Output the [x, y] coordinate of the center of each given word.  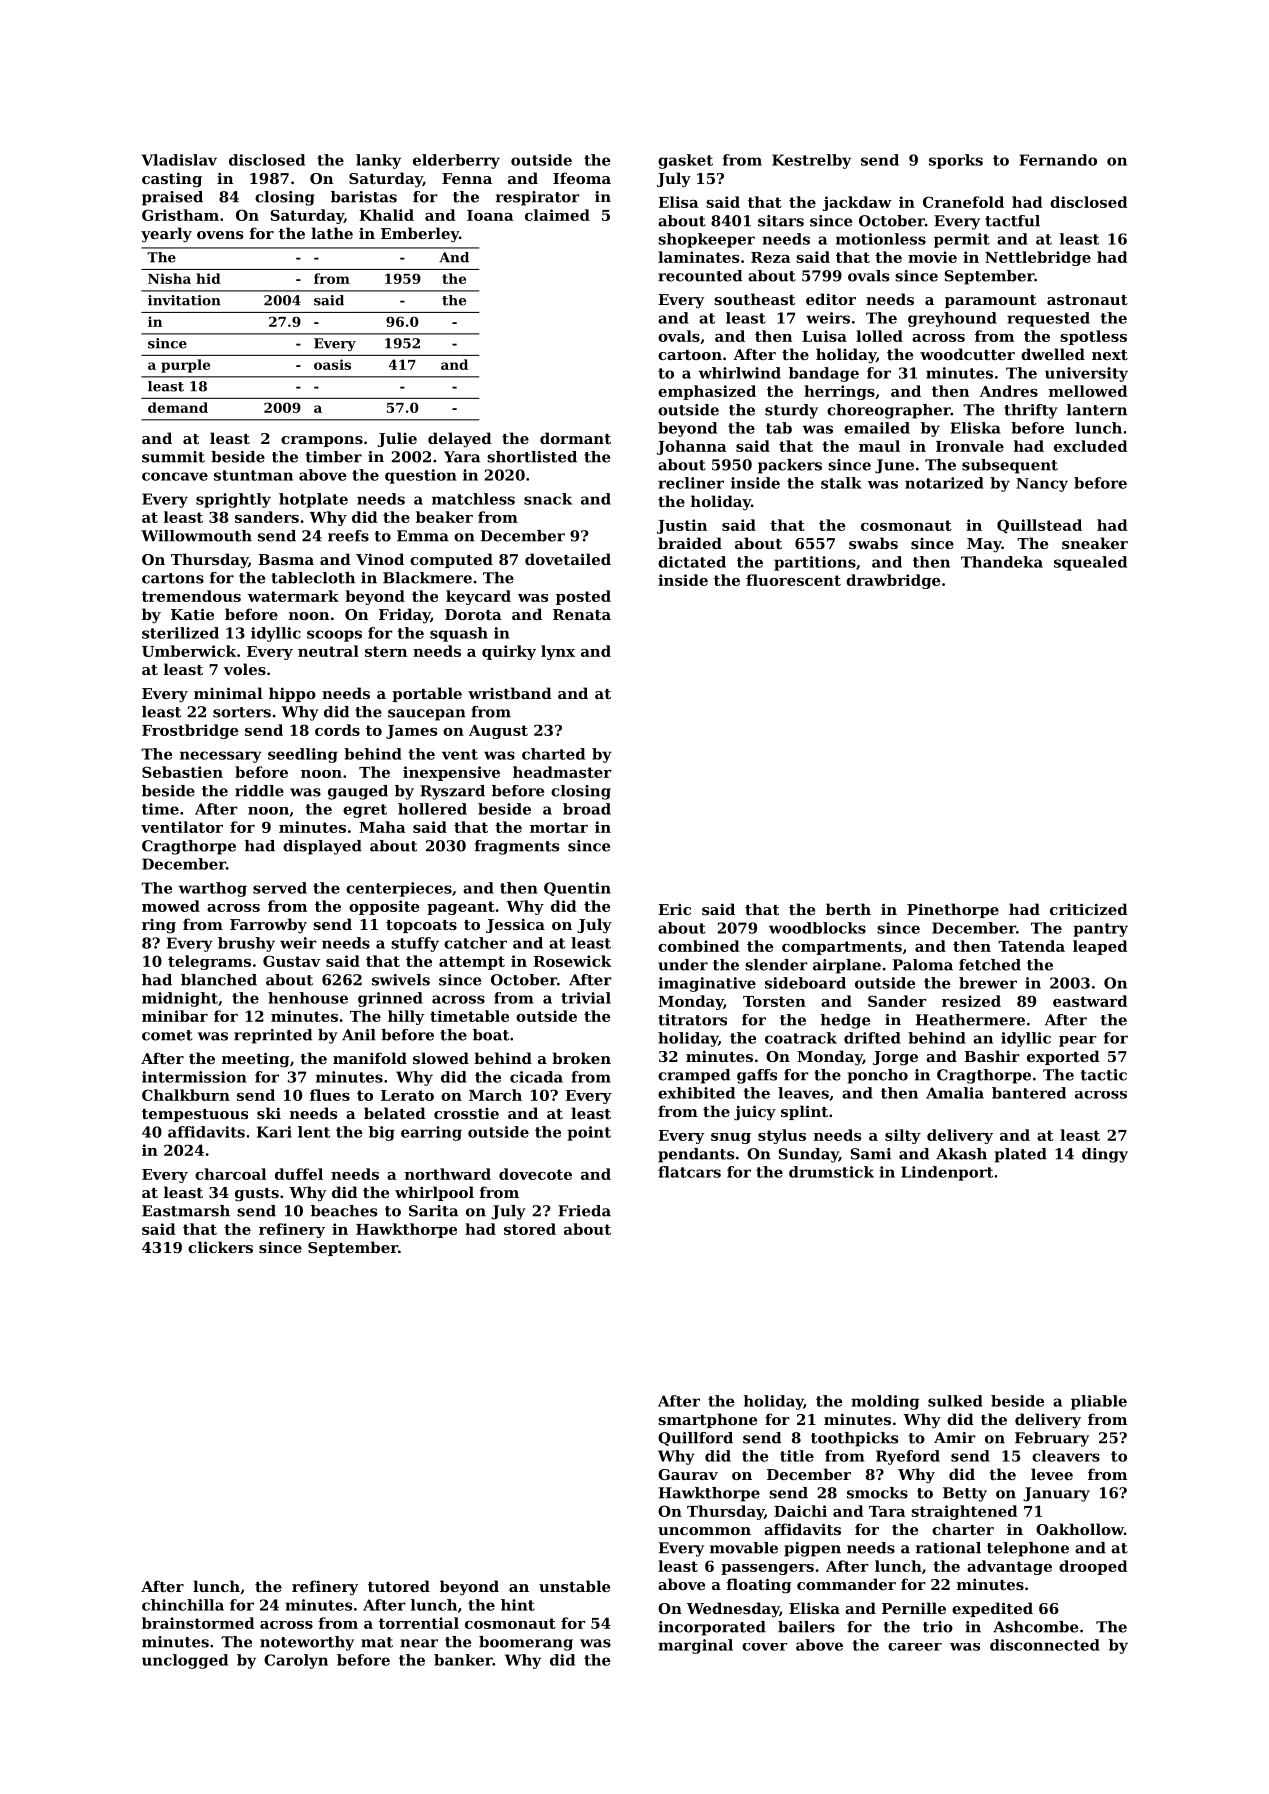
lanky [378, 161]
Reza [770, 257]
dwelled [1053, 354]
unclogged [185, 1661]
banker [463, 1660]
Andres [1008, 391]
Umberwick [189, 651]
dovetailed [568, 559]
